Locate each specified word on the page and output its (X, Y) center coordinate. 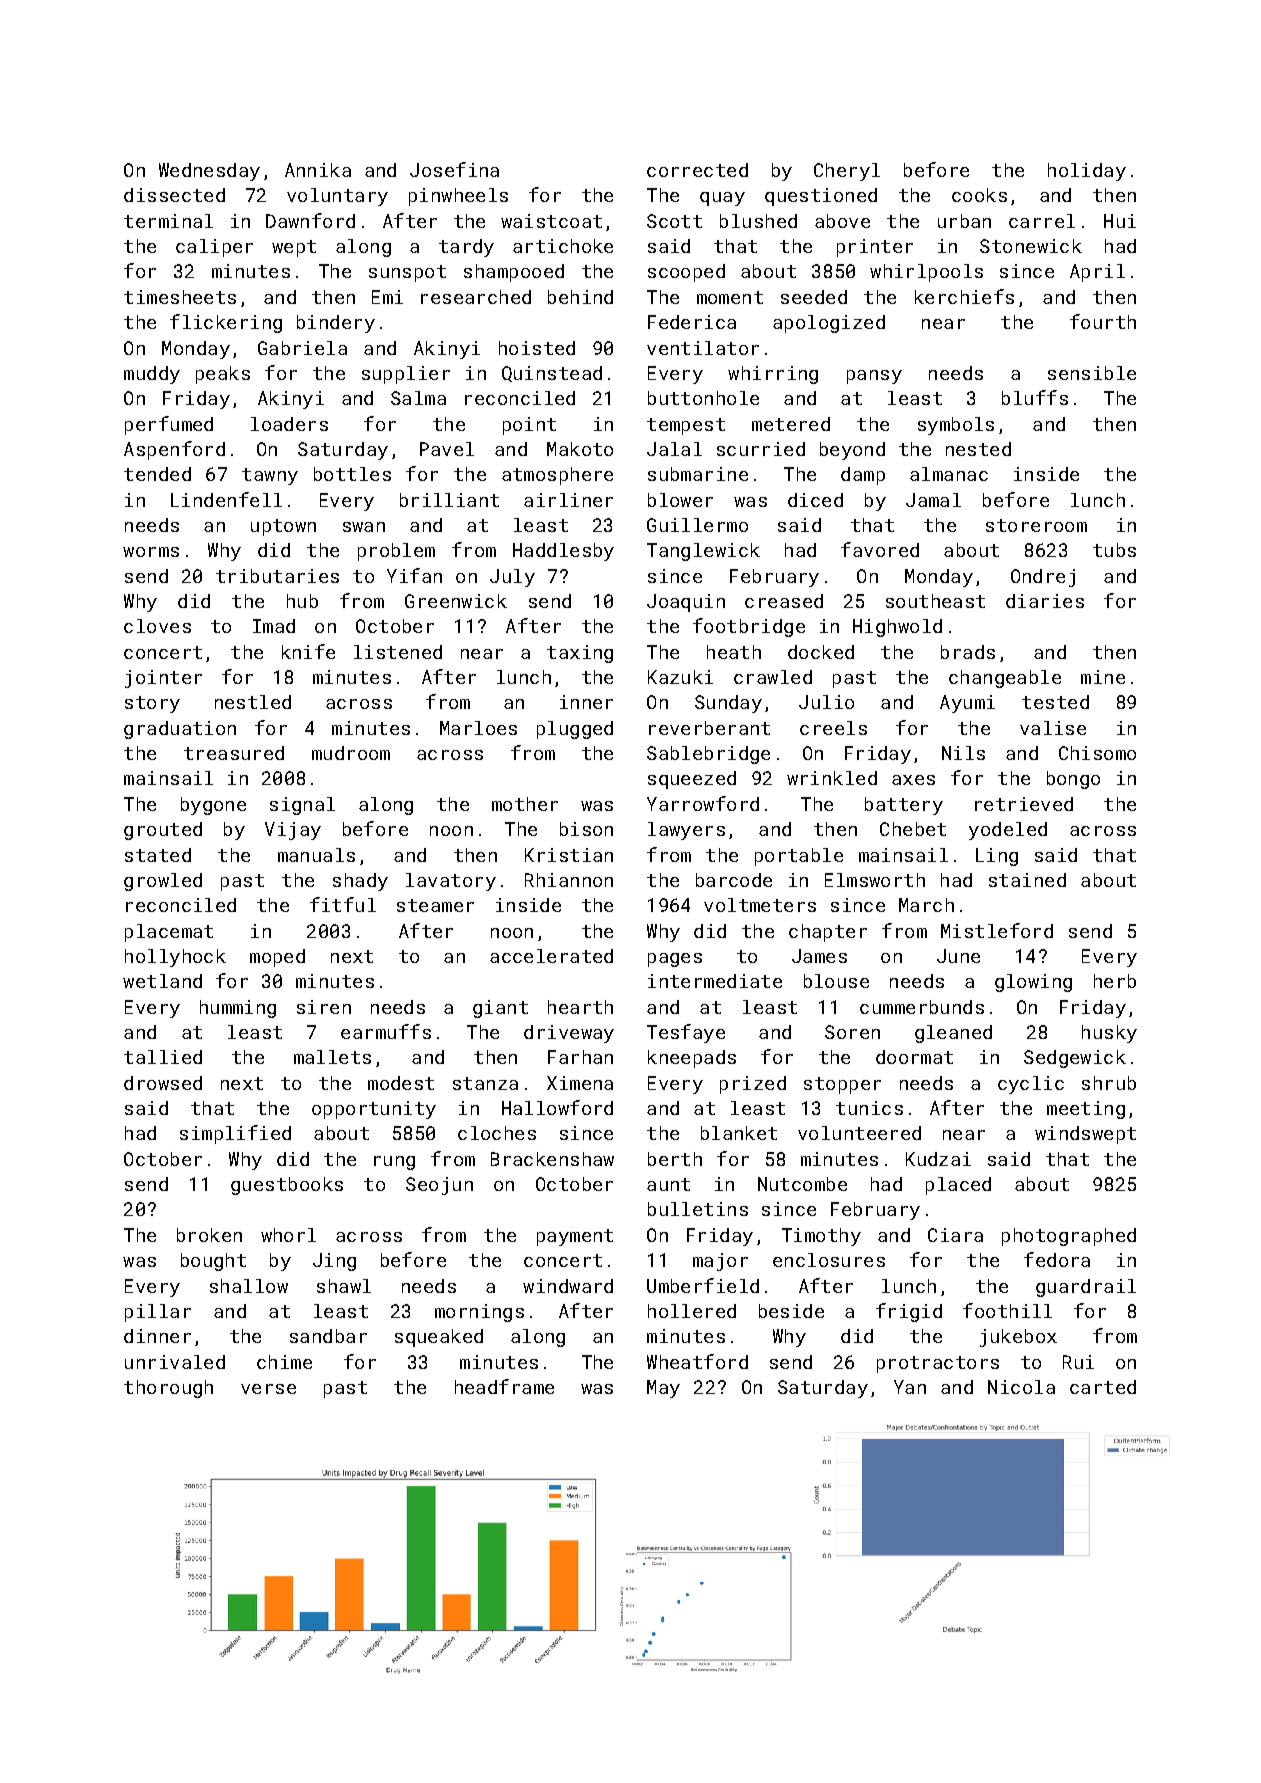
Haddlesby (563, 552)
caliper (214, 248)
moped (277, 958)
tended (157, 474)
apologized (829, 324)
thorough (168, 1389)
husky (1109, 1034)
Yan (910, 1387)
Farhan (580, 1057)
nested (978, 449)
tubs (1114, 550)
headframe (504, 1386)
